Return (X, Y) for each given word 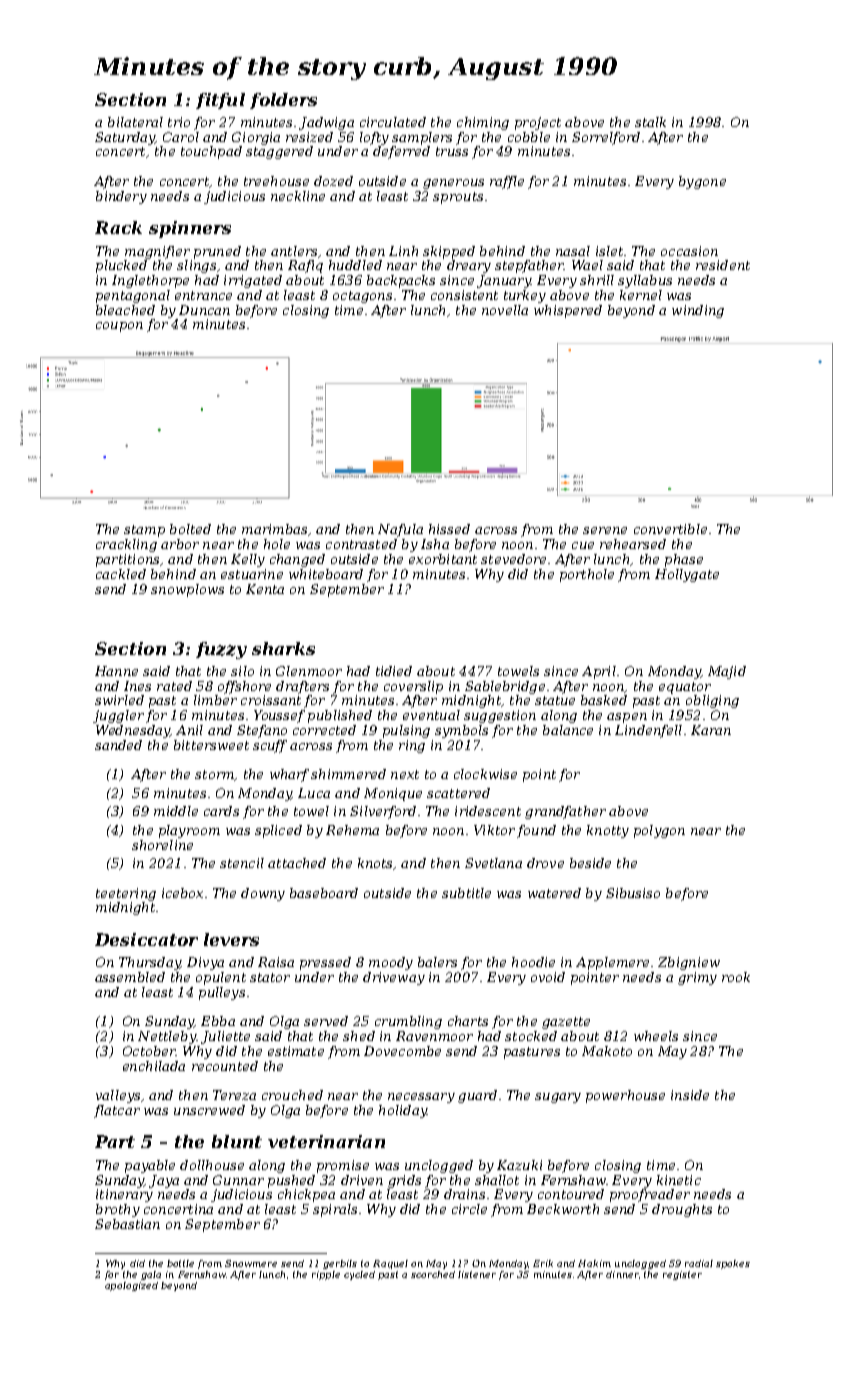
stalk (650, 122)
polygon (659, 831)
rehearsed (633, 544)
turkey (525, 296)
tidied (394, 671)
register (682, 1275)
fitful (220, 101)
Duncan (204, 310)
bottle (180, 1263)
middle (176, 811)
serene (605, 530)
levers (231, 939)
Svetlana (493, 863)
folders (283, 101)
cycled (359, 1275)
